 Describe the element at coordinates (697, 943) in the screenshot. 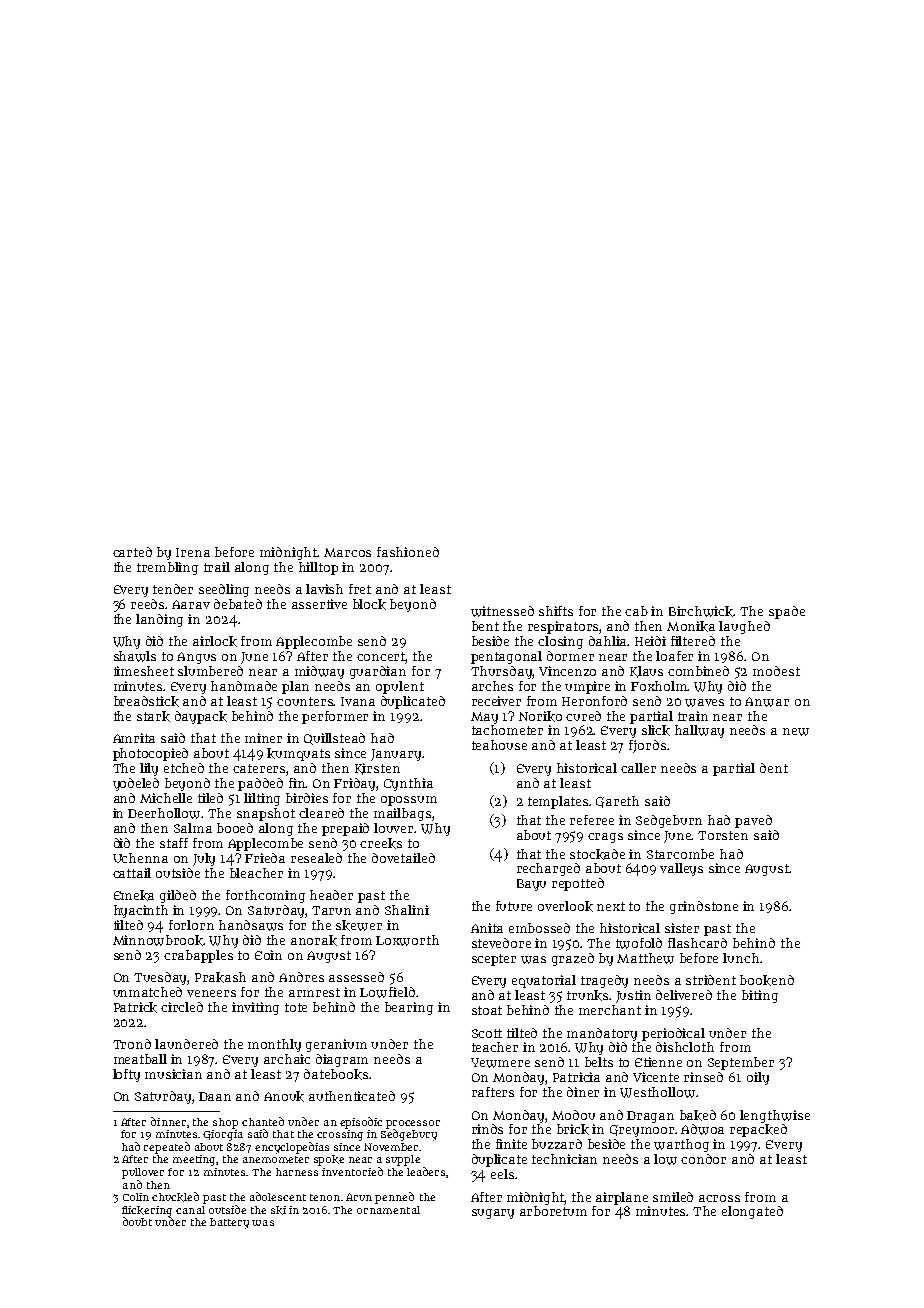

I see `flashcard` at that location.
